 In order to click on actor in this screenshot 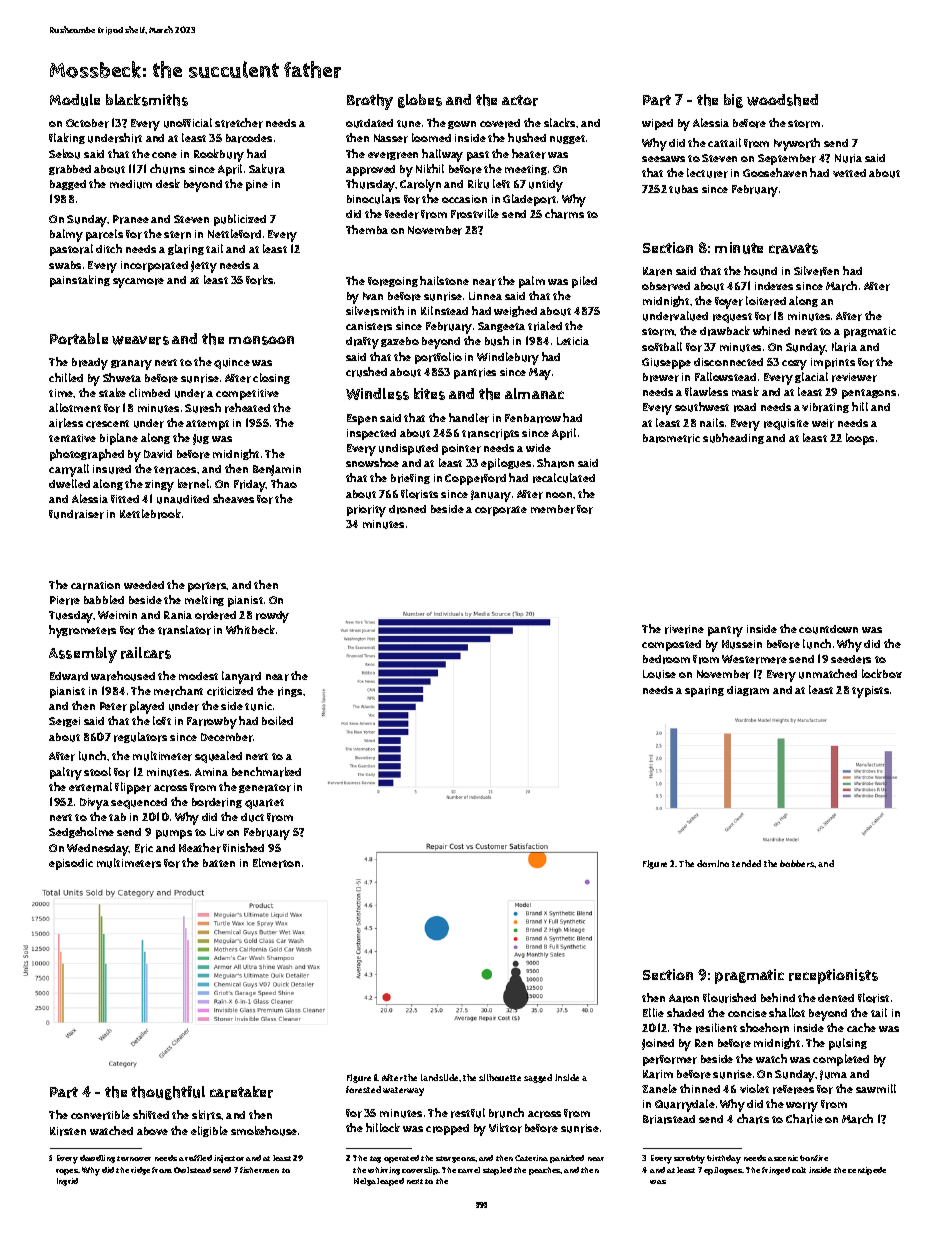, I will do `click(520, 100)`.
